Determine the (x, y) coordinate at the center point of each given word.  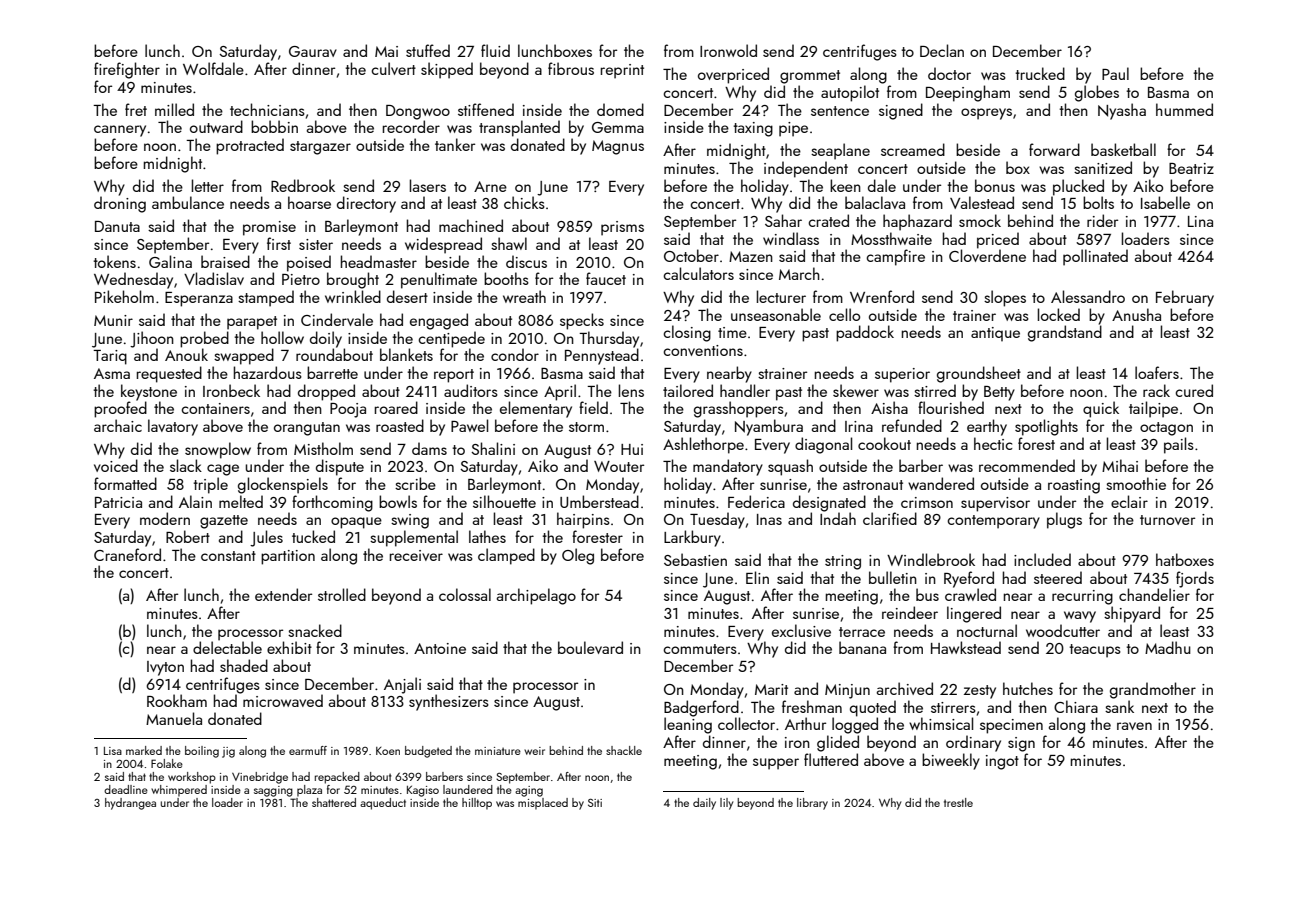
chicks (524, 202)
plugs (1064, 520)
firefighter (127, 70)
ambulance (188, 202)
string (843, 562)
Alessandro (1088, 296)
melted (241, 501)
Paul (1115, 73)
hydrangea (130, 804)
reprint (622, 71)
